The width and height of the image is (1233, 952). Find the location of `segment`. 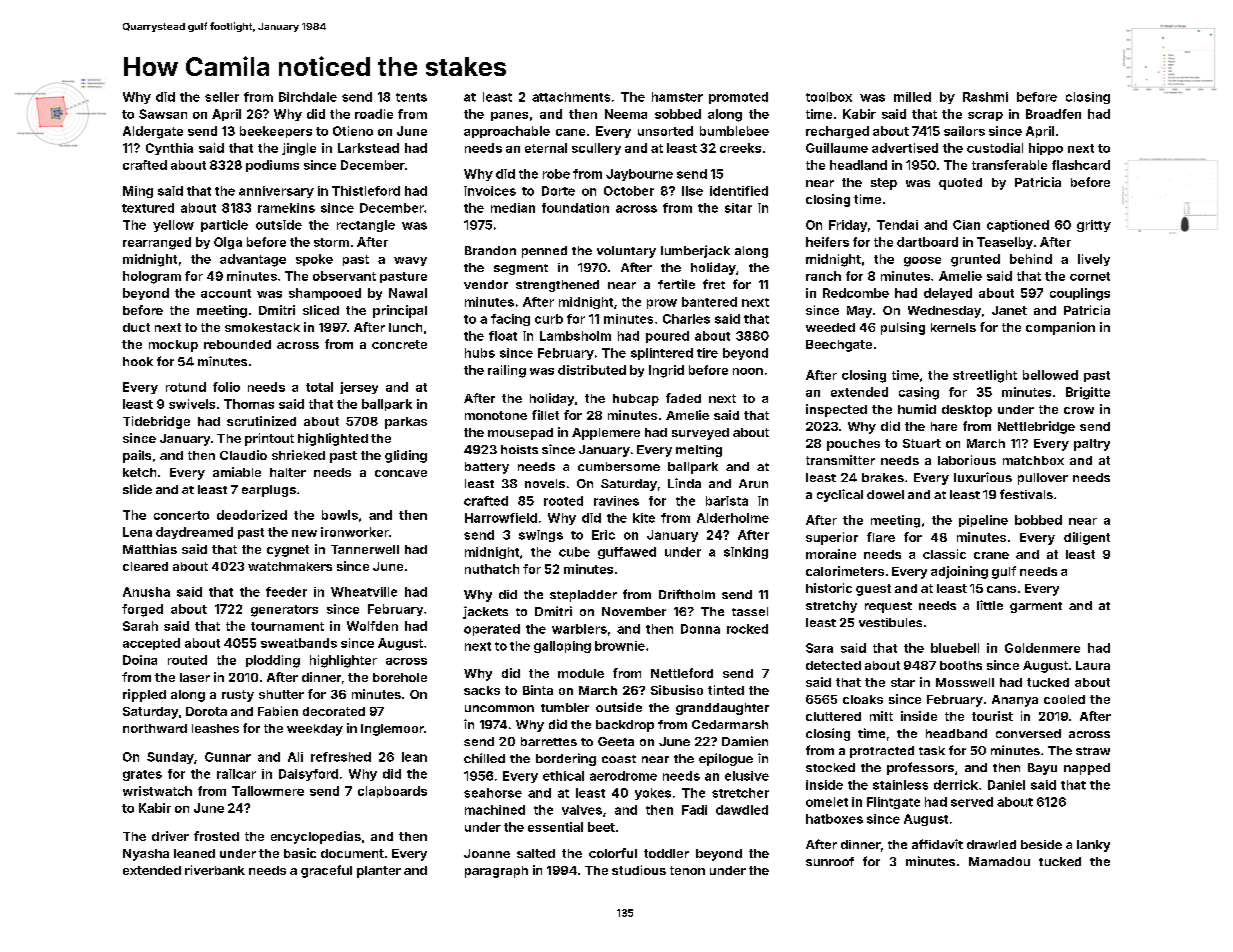

segment is located at coordinates (521, 269).
